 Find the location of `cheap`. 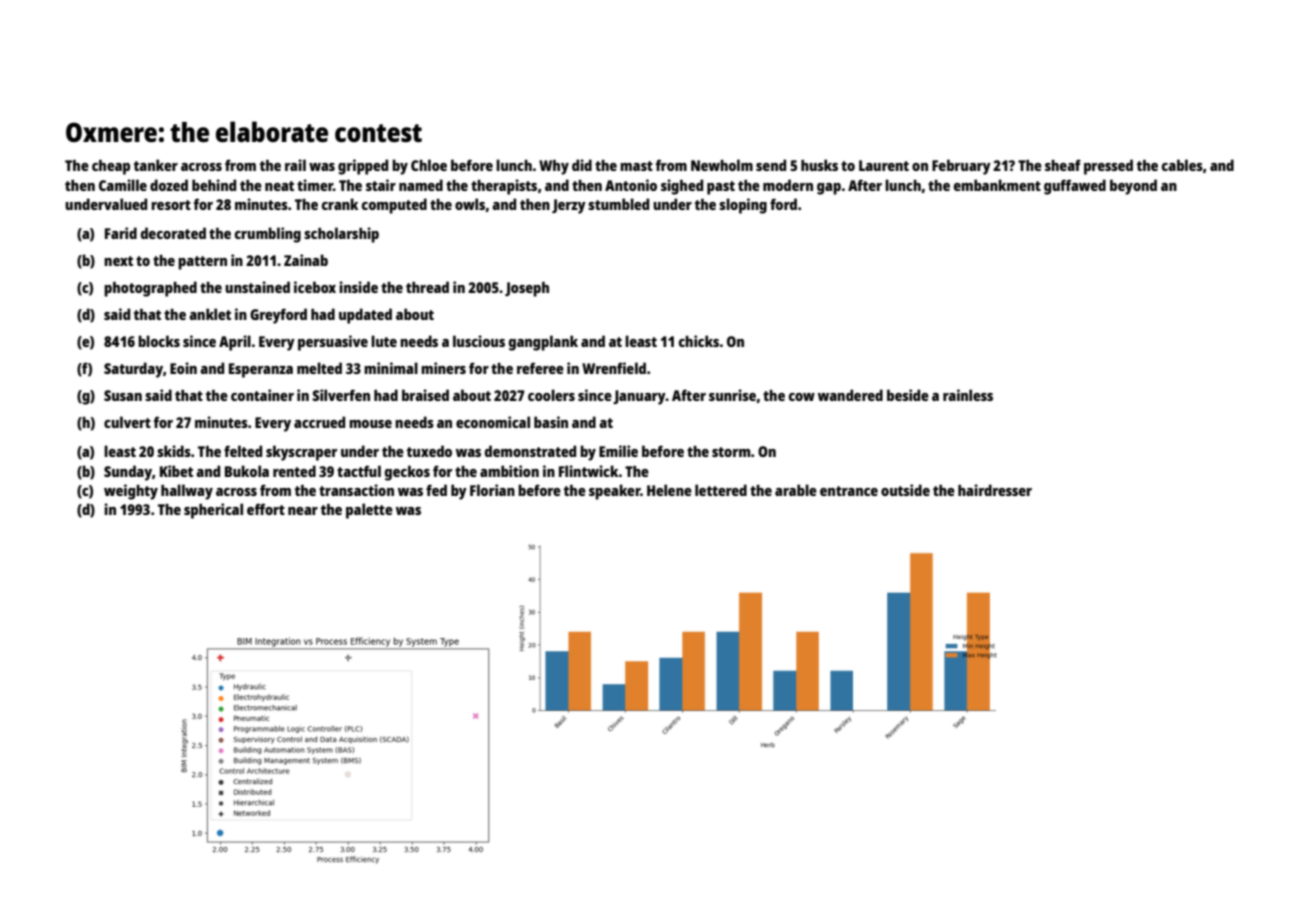

cheap is located at coordinates (111, 167).
